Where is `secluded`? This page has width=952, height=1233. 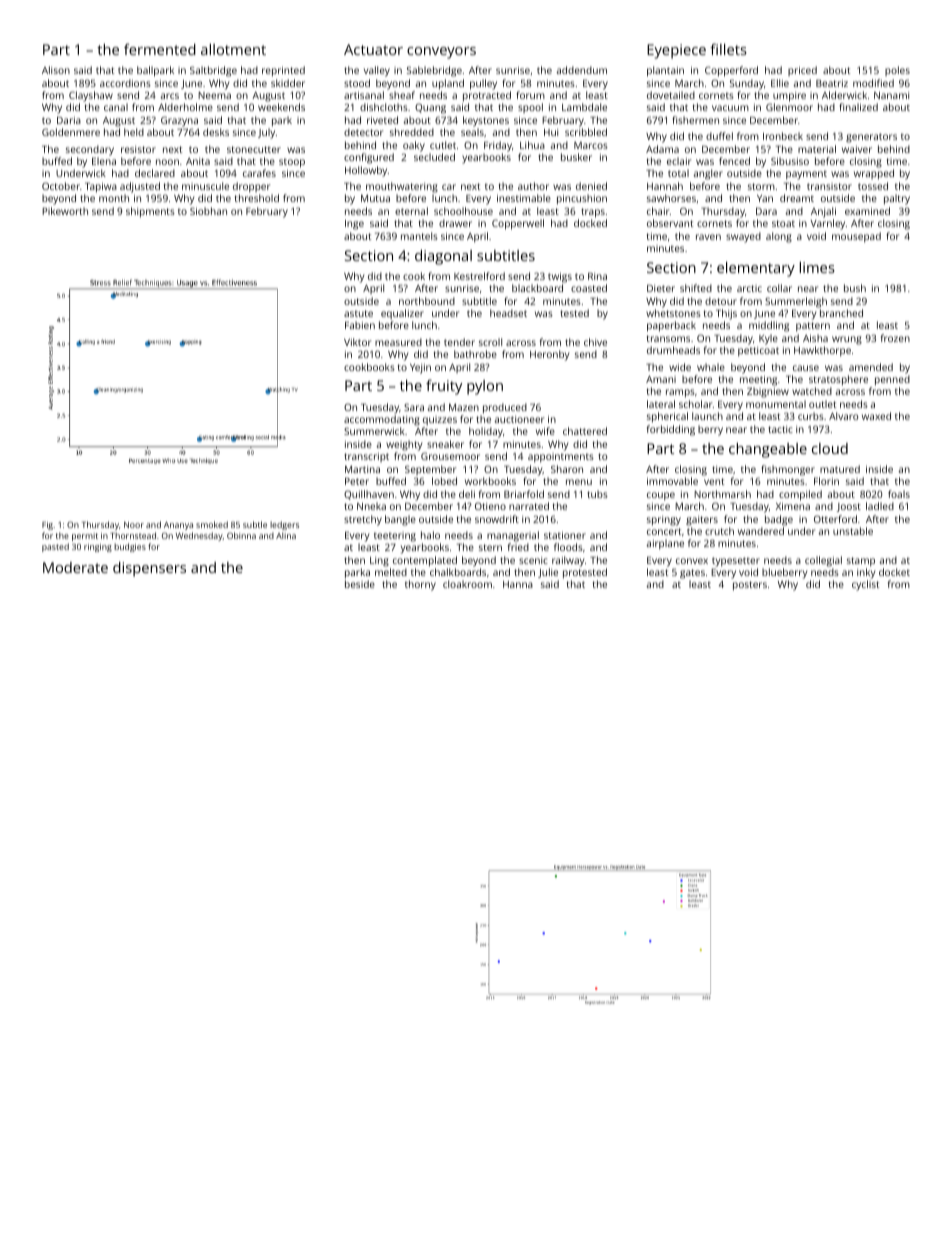 secluded is located at coordinates (434, 157).
